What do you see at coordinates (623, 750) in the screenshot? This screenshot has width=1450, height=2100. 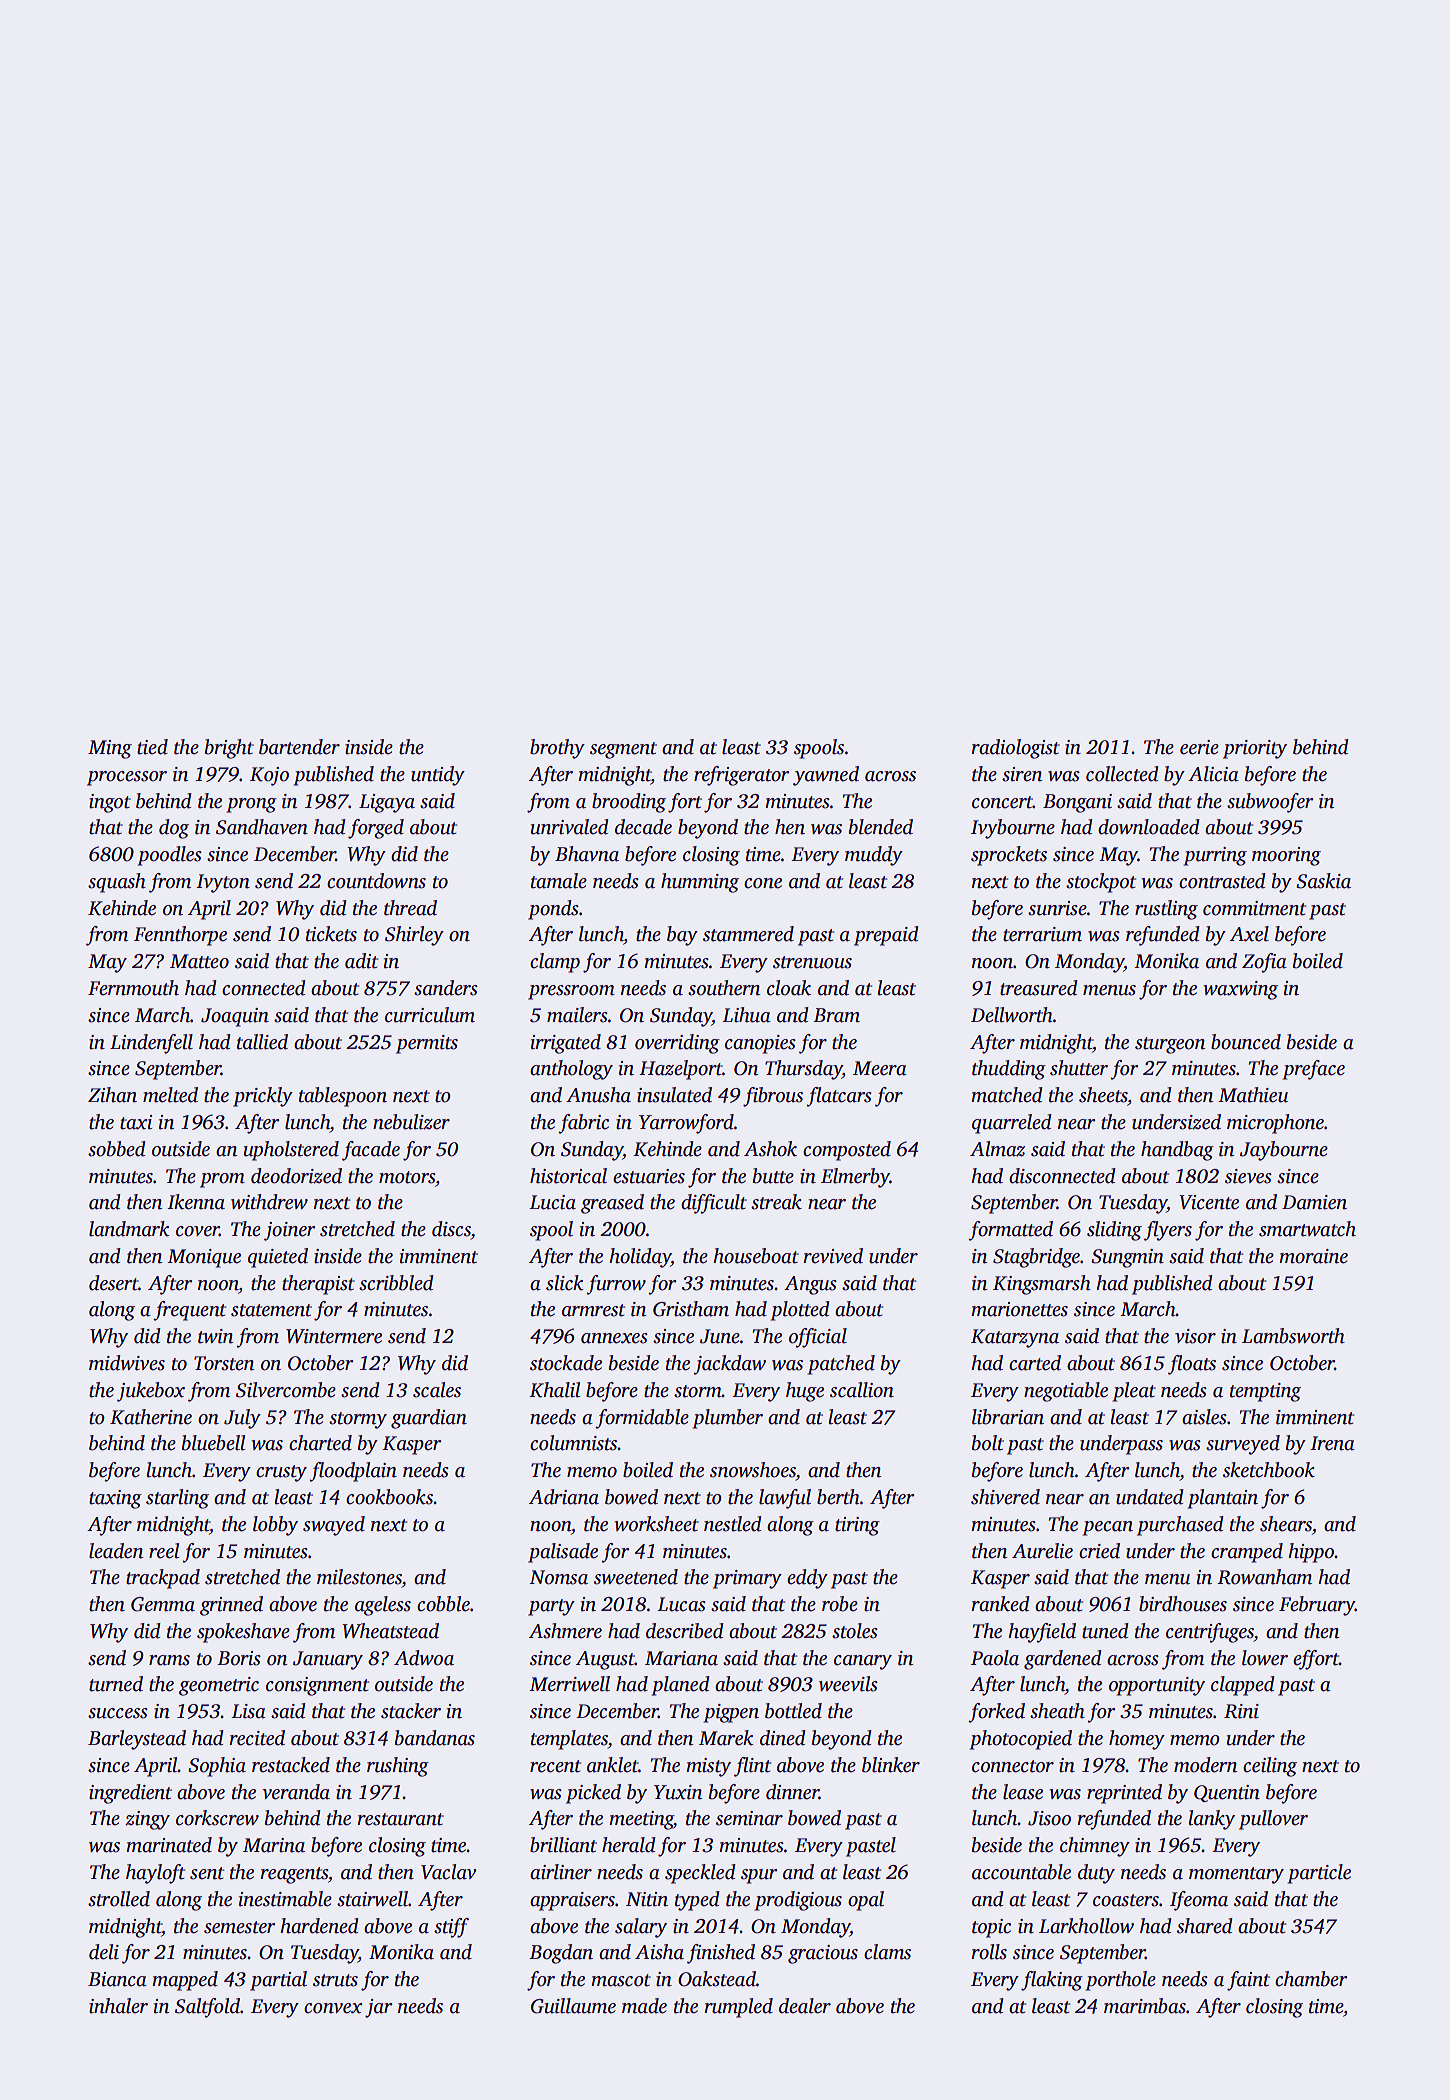 I see `segment` at bounding box center [623, 750].
